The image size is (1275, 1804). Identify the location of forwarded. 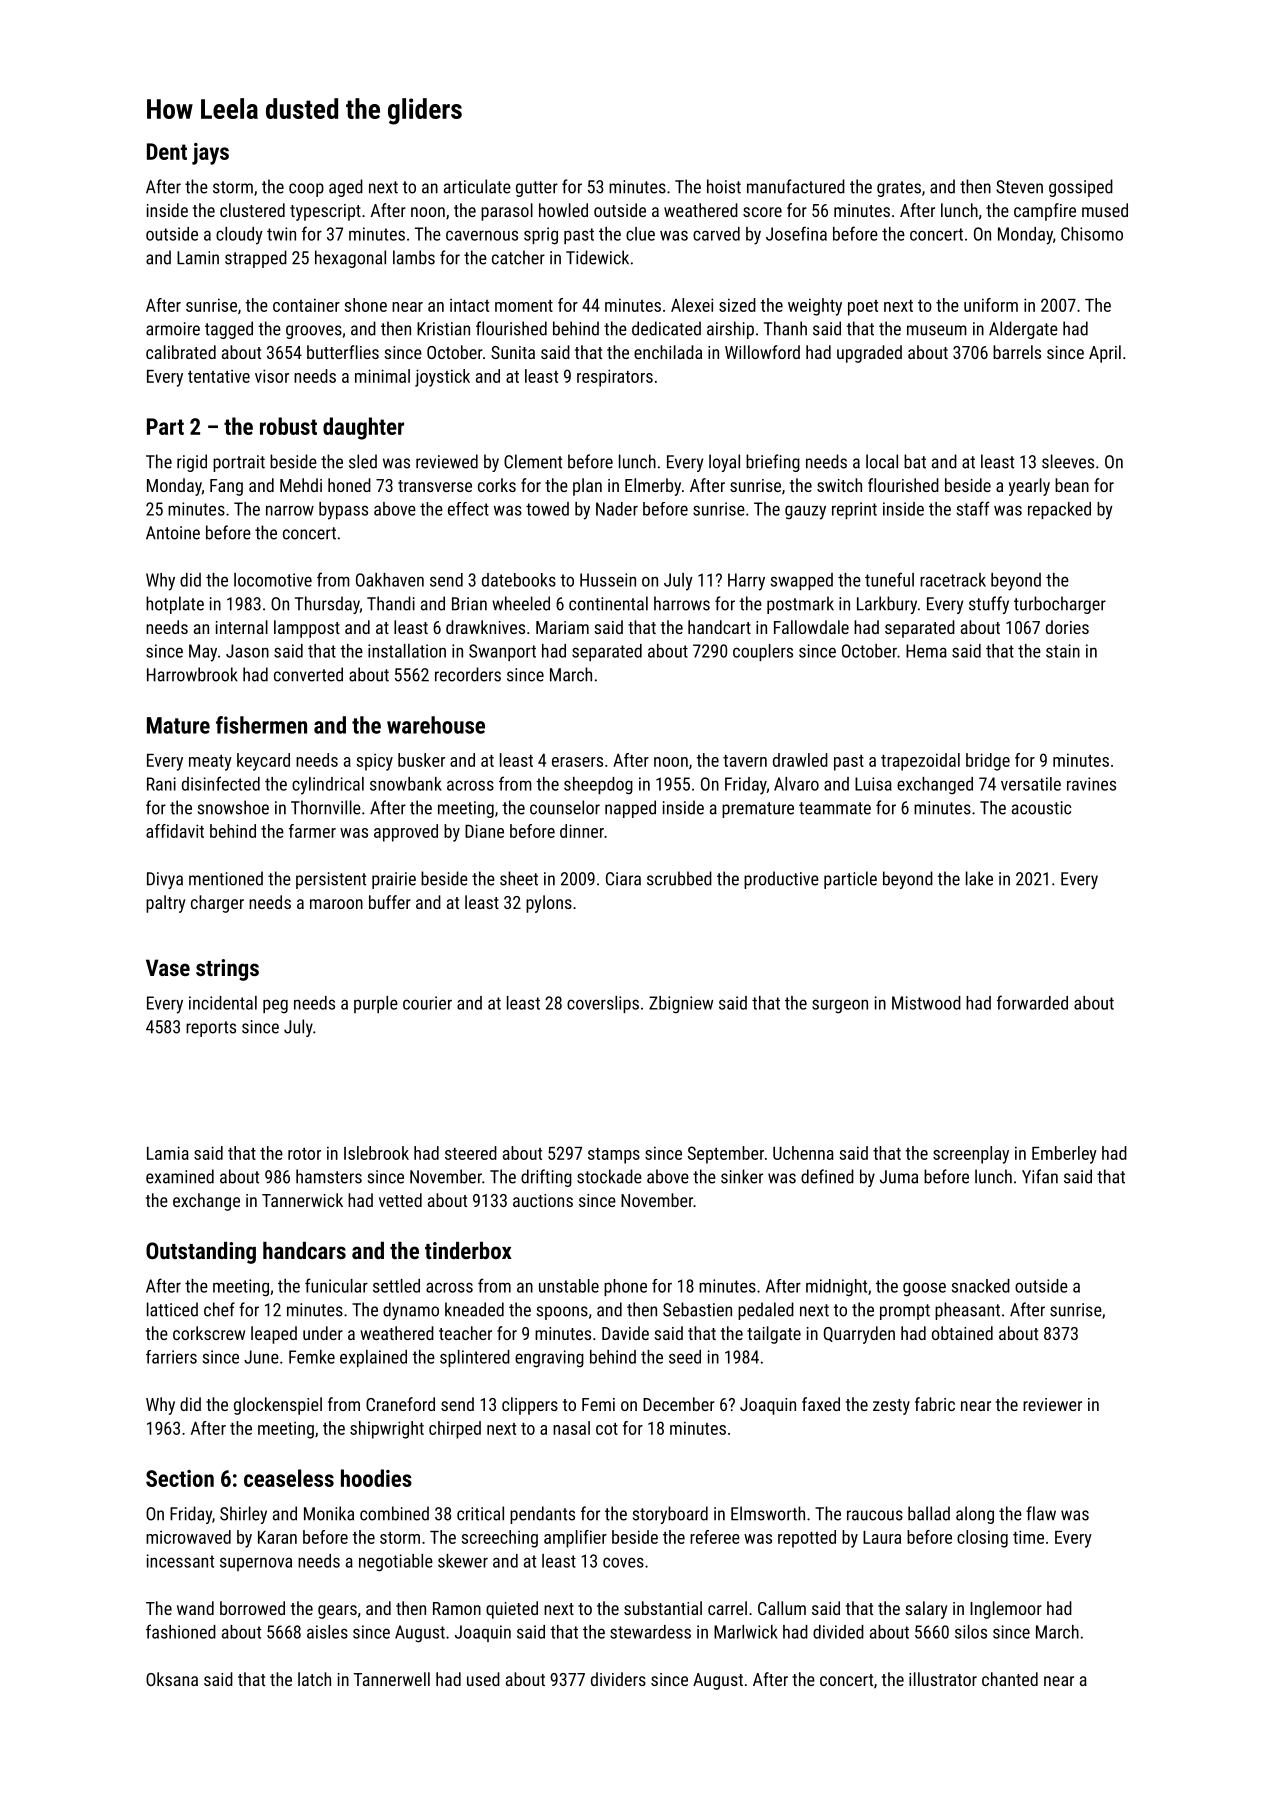
(1032, 1002).
